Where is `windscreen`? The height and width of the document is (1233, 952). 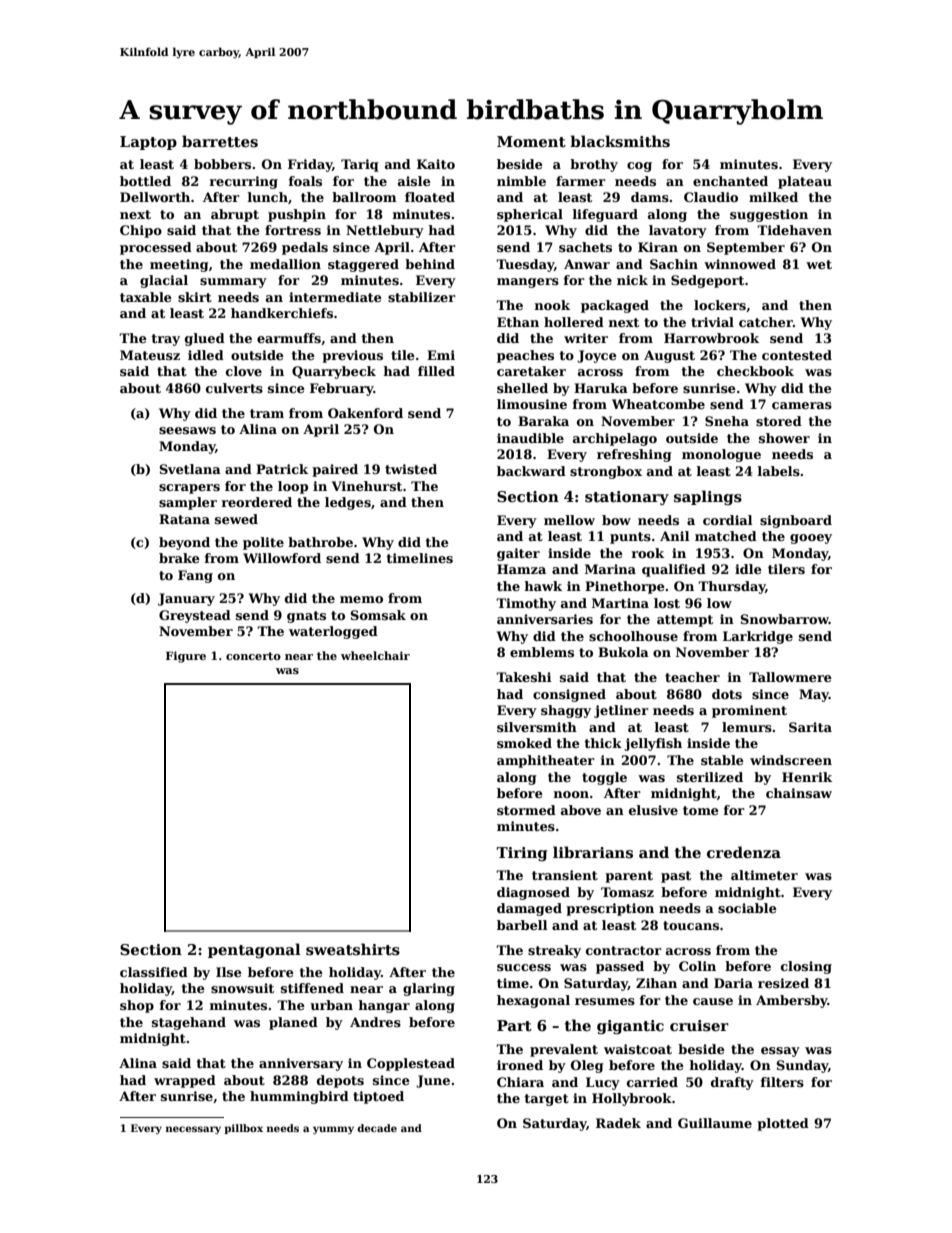
windscreen is located at coordinates (791, 760).
